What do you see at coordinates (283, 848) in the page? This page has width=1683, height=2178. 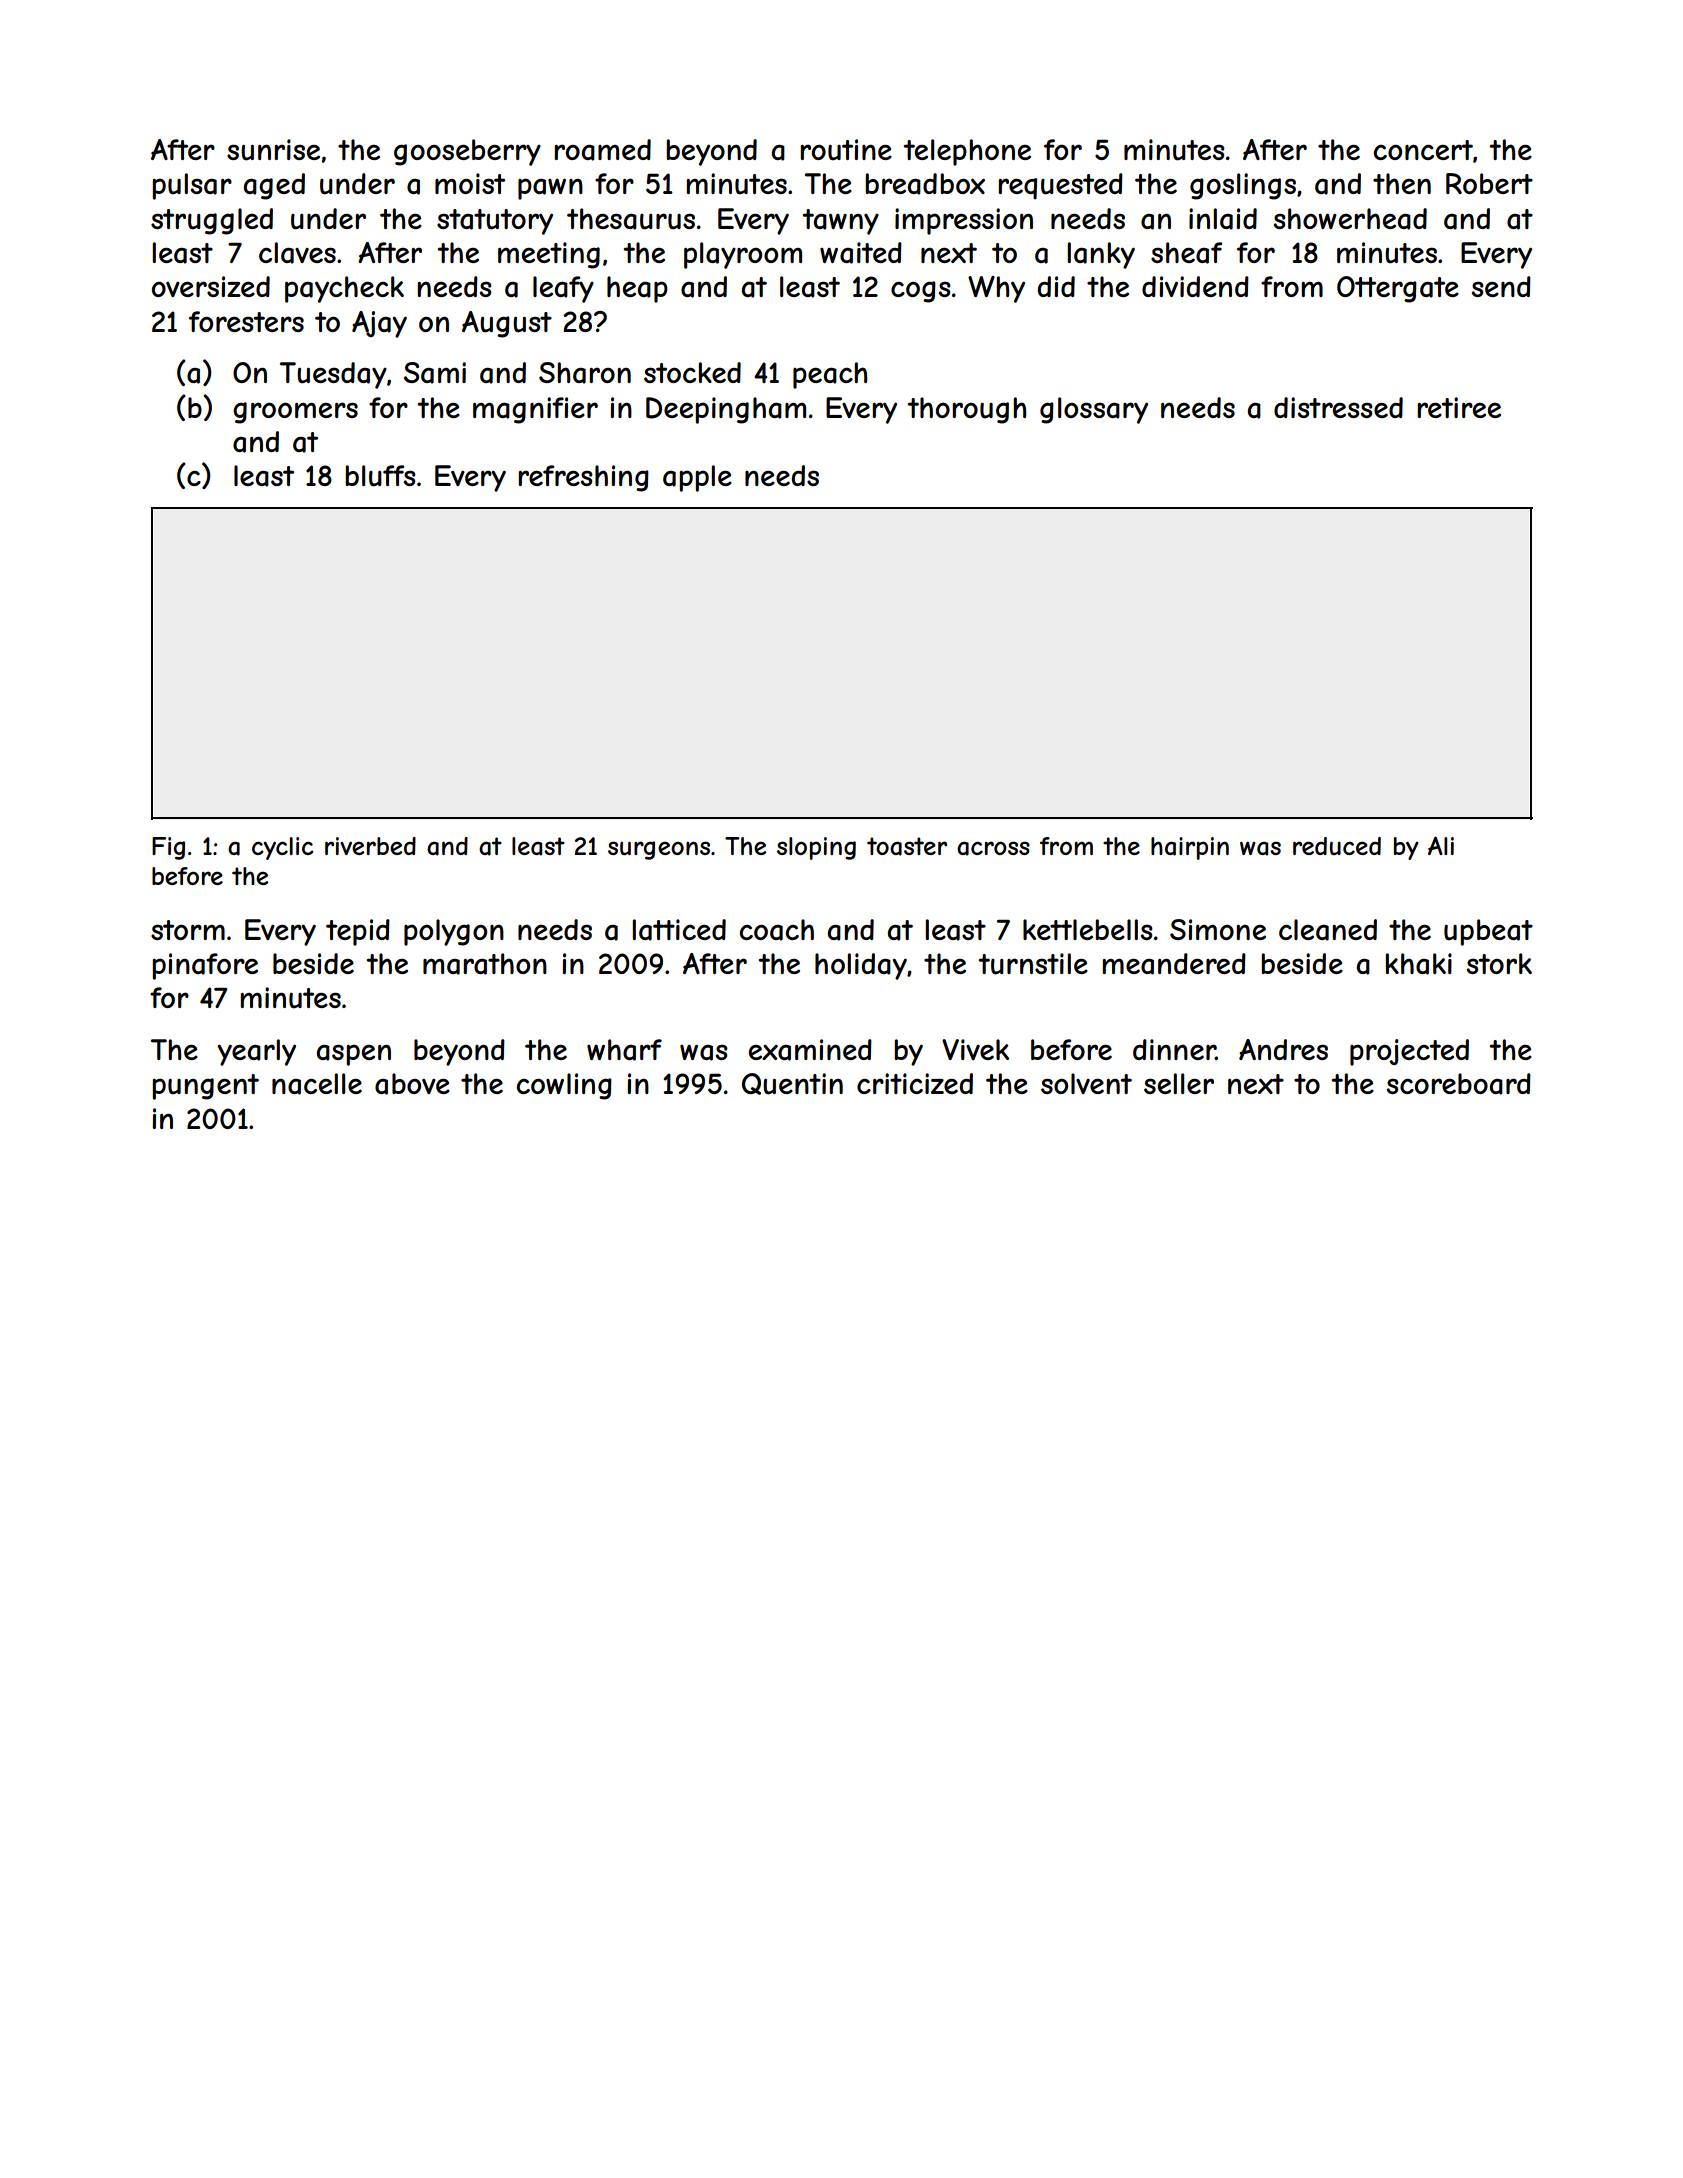 I see `cyclic` at bounding box center [283, 848].
